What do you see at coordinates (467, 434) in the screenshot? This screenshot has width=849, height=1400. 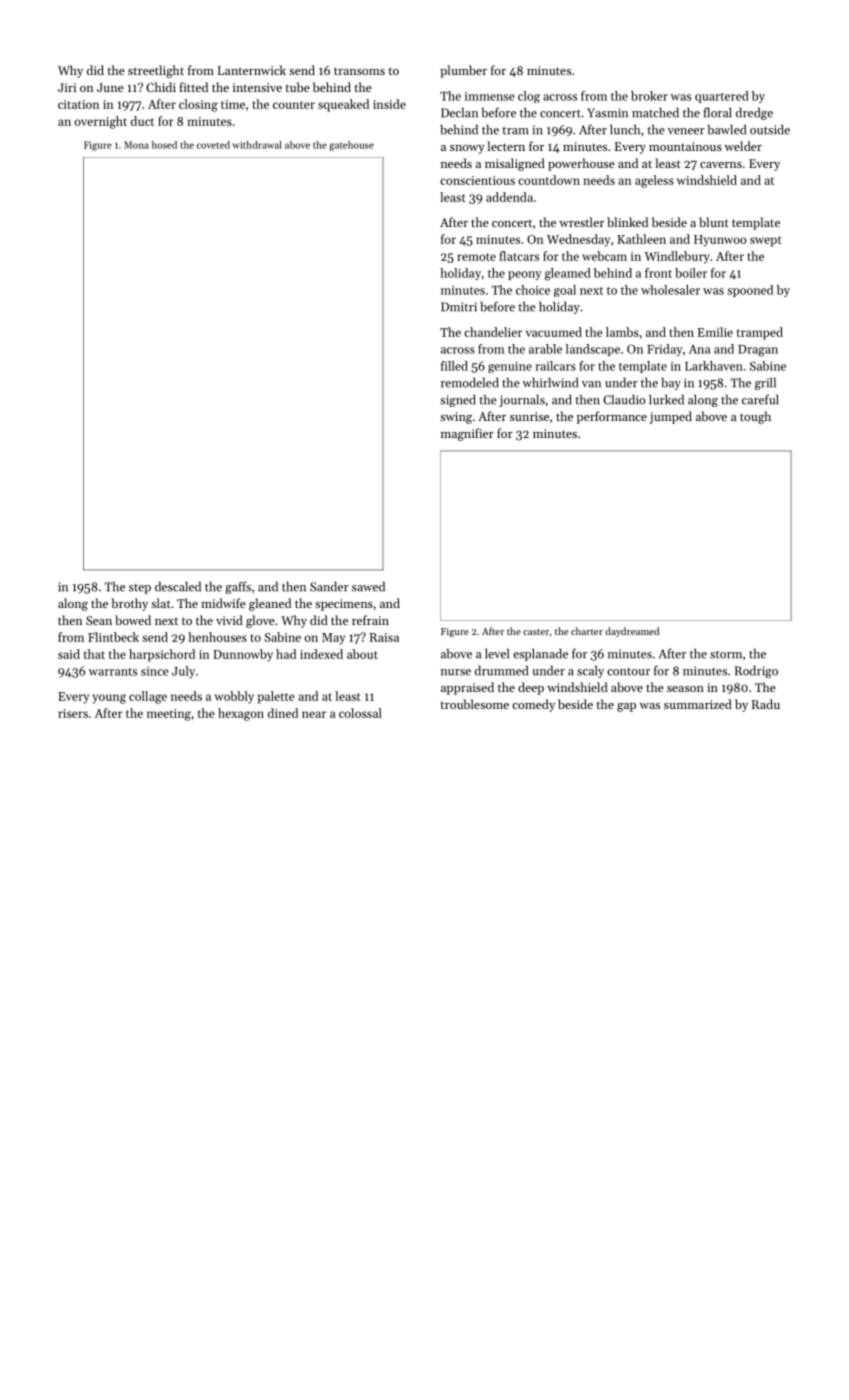 I see `magnifier` at bounding box center [467, 434].
